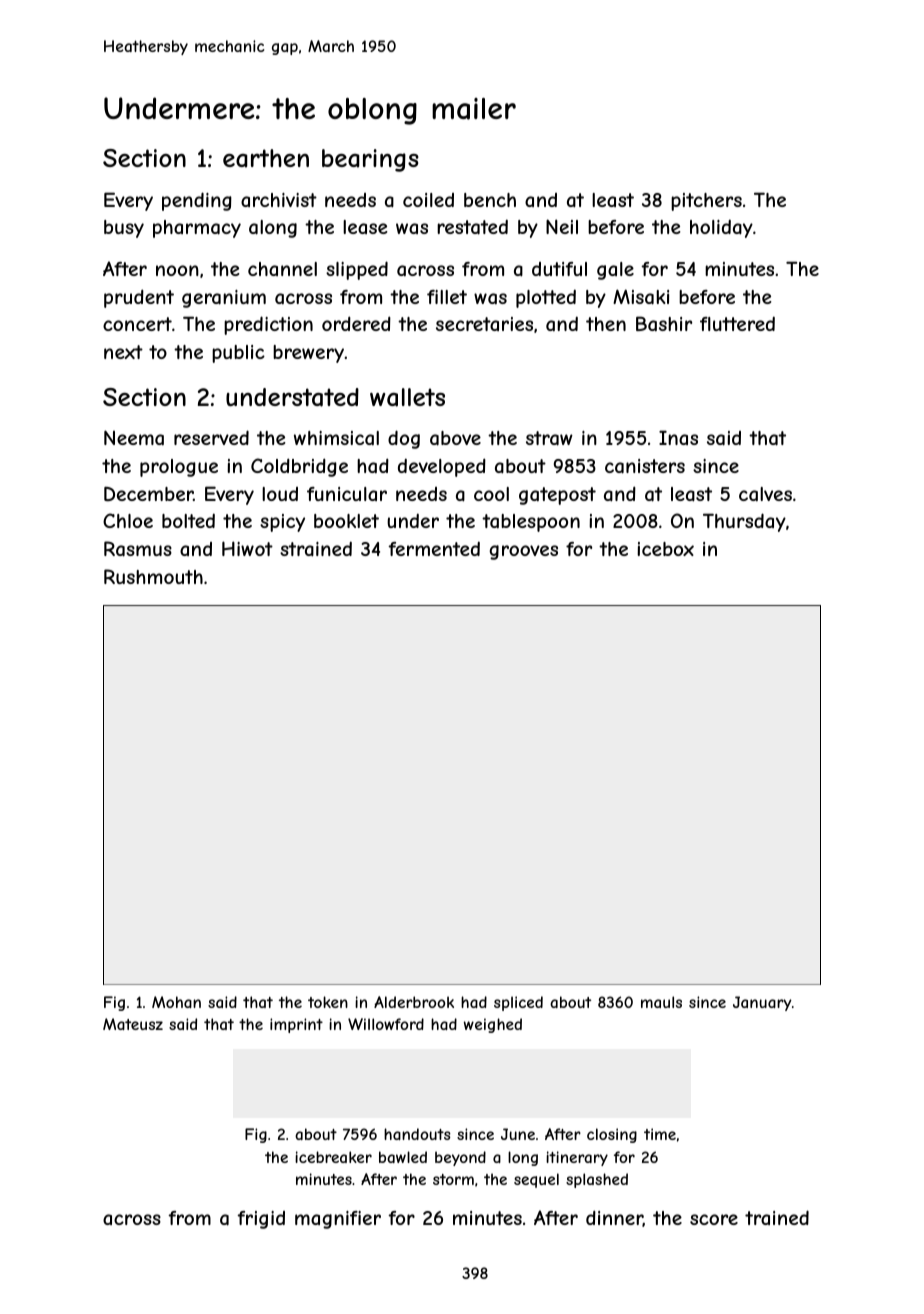 This document has height=1314, width=924. I want to click on canisters, so click(645, 466).
